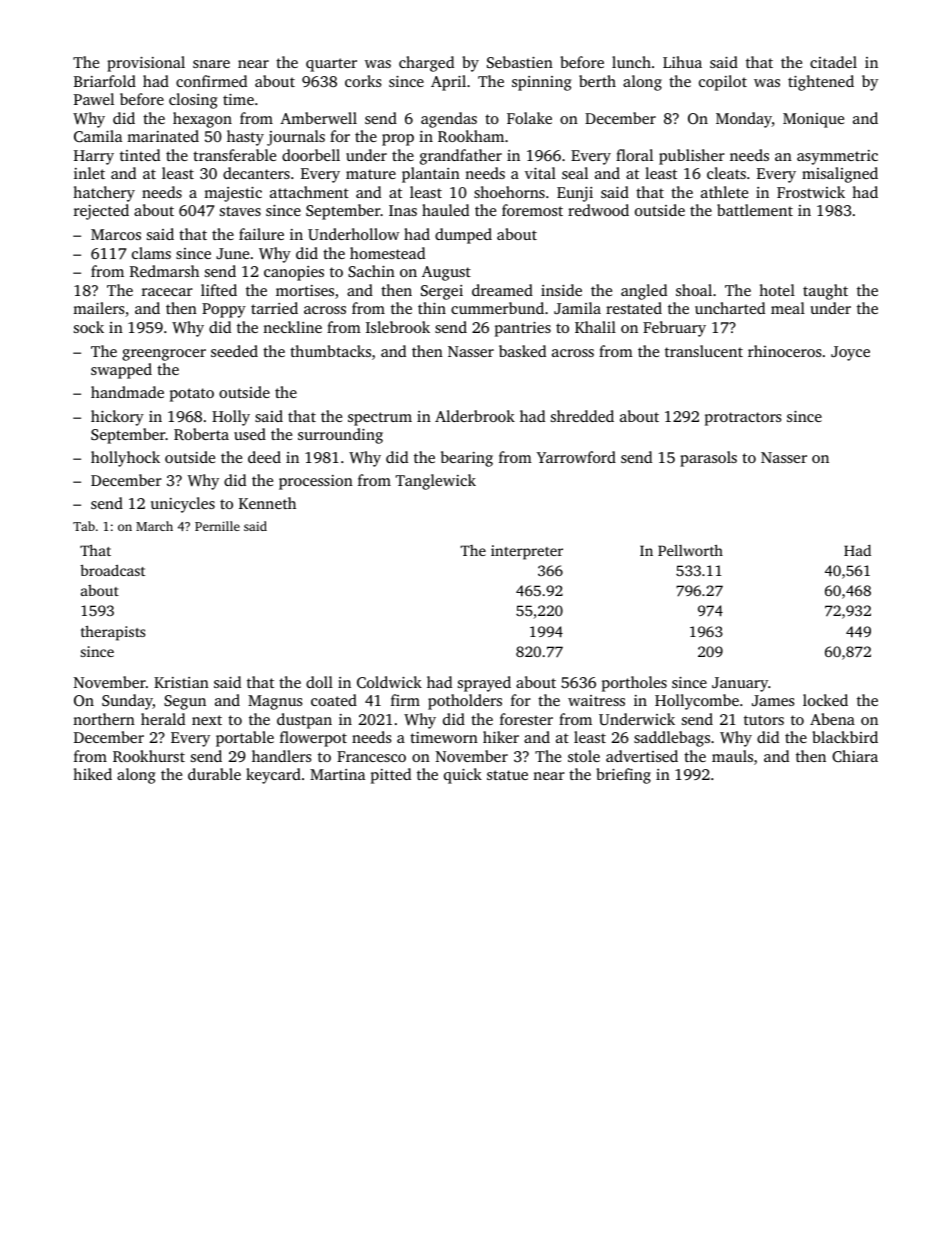 Image resolution: width=952 pixels, height=1233 pixels. What do you see at coordinates (234, 351) in the document?
I see `seeded` at bounding box center [234, 351].
